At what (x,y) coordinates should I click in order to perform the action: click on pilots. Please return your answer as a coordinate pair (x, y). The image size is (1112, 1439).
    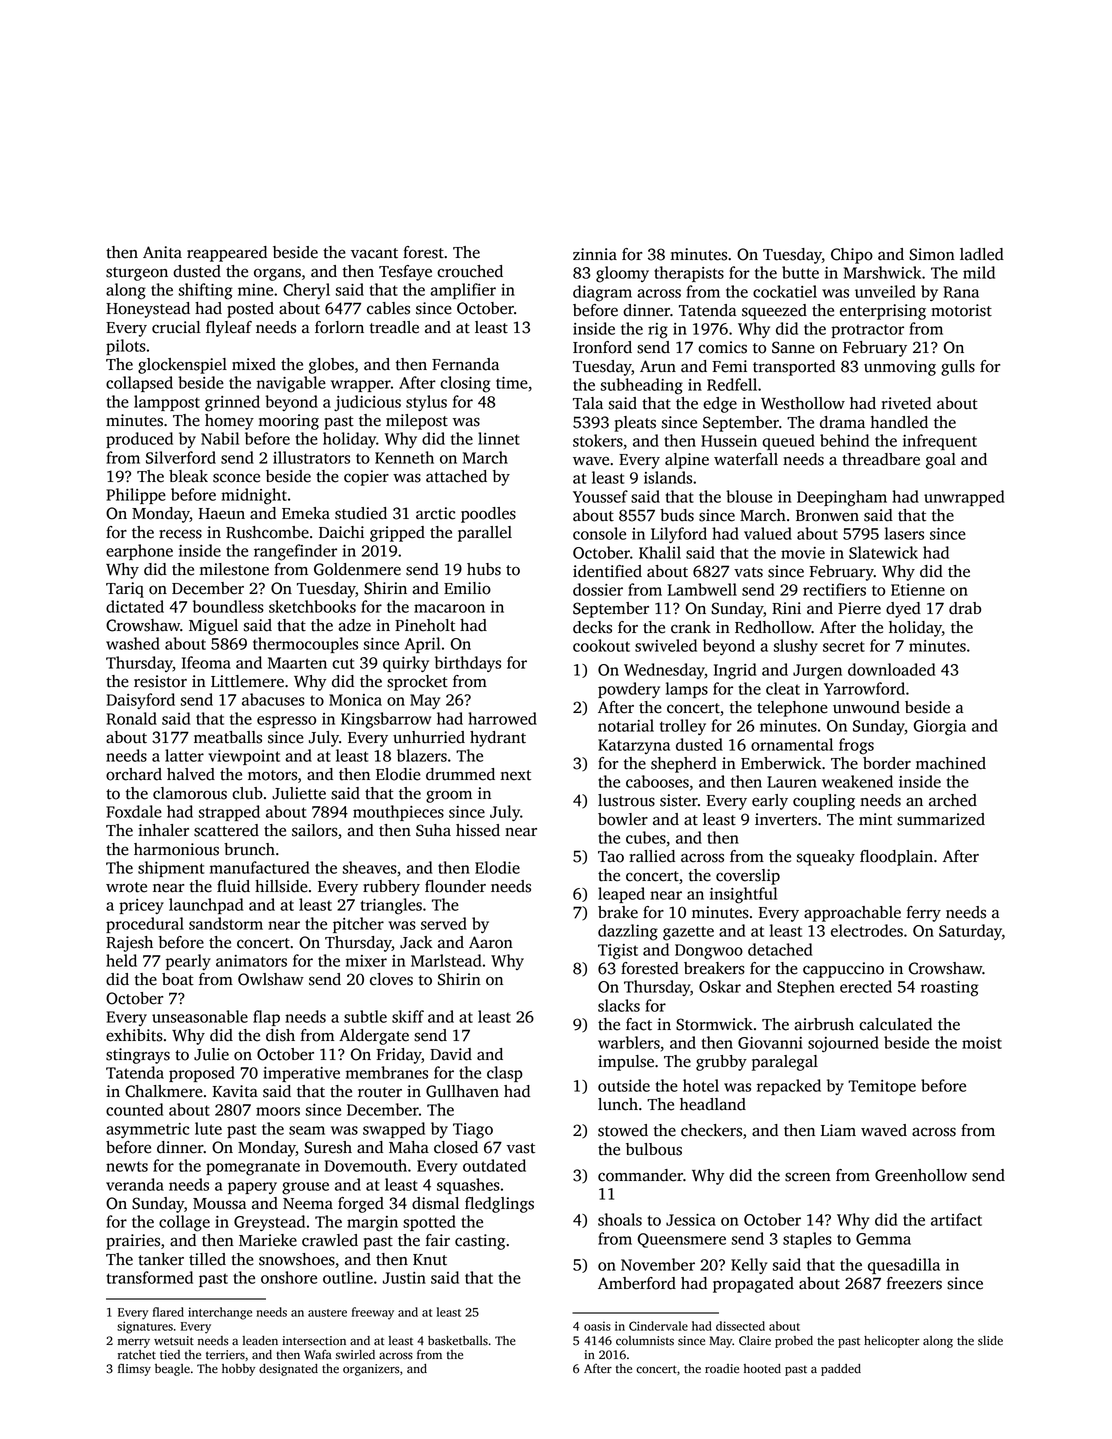
    Looking at the image, I should click on (126, 347).
